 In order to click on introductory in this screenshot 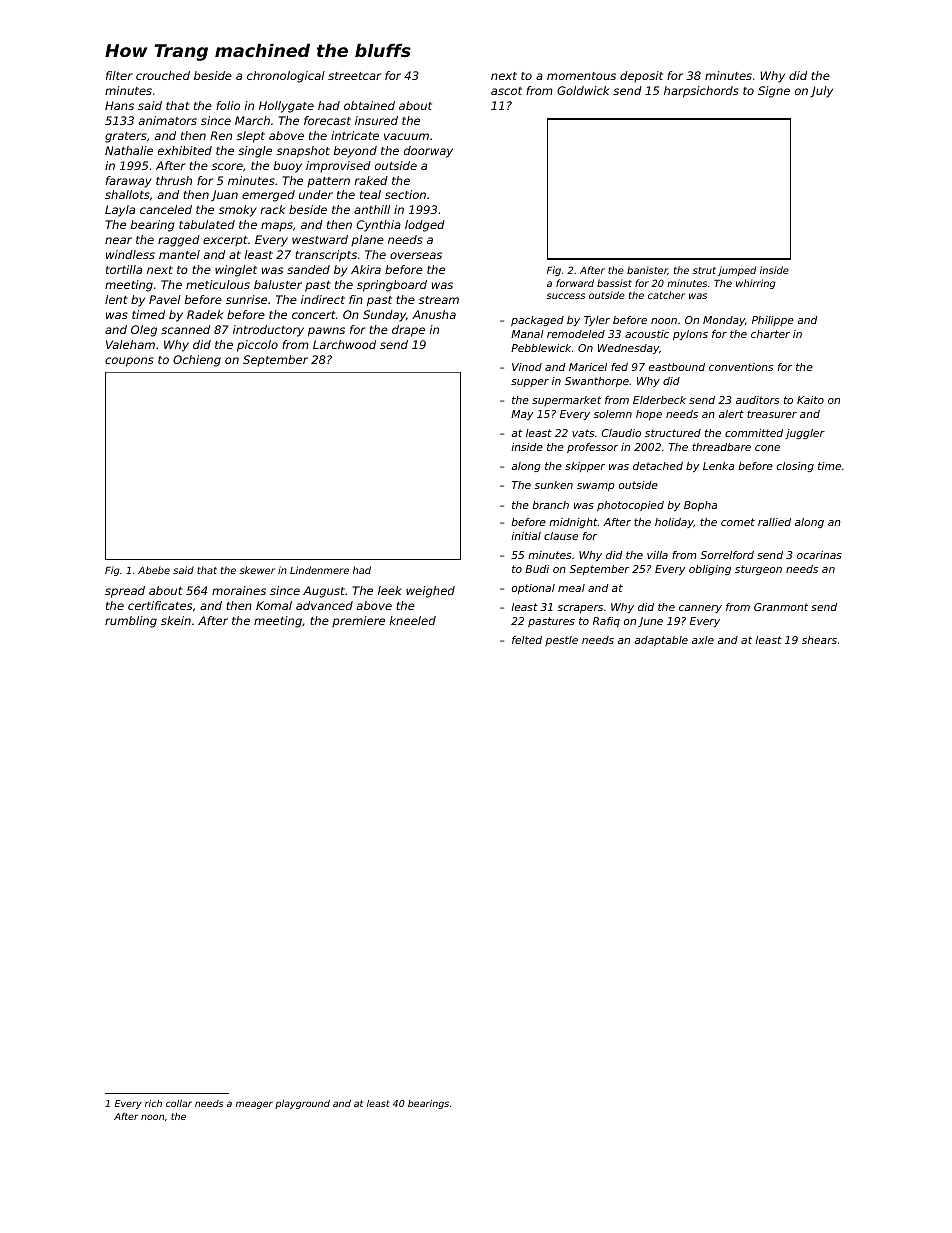, I will do `click(268, 331)`.
